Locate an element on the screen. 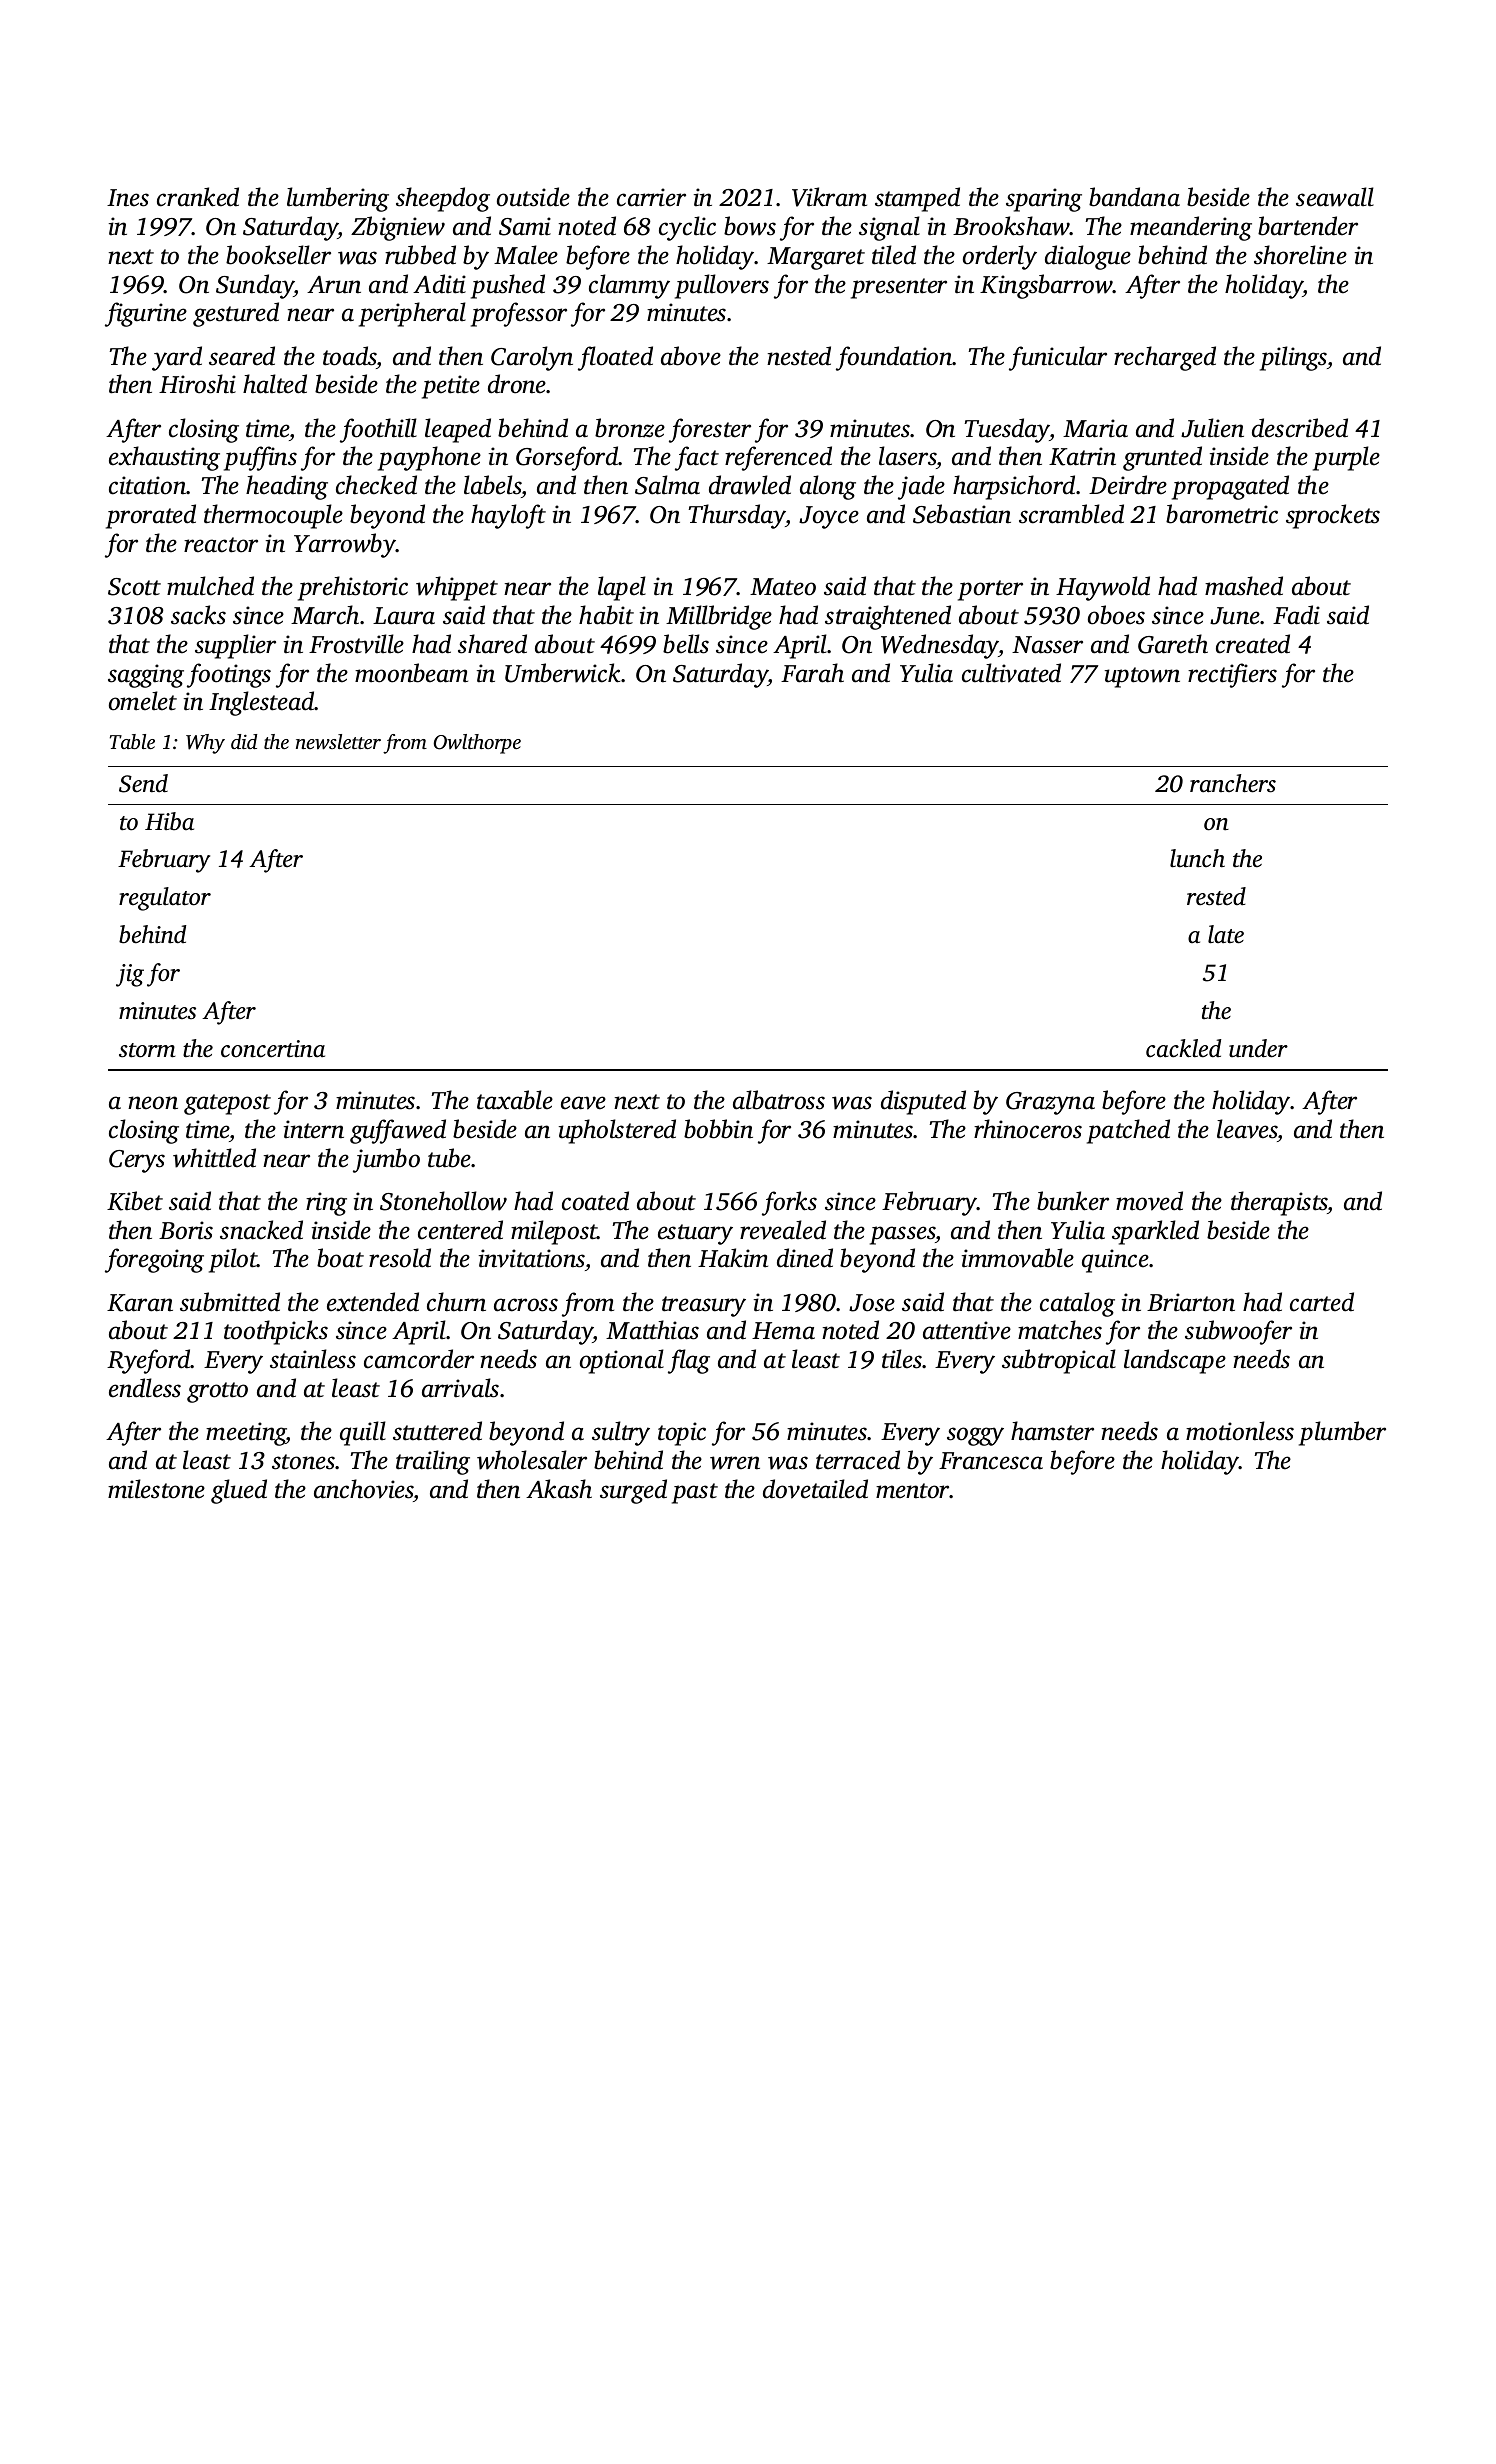 This screenshot has height=2464, width=1496. newsletter is located at coordinates (338, 742).
